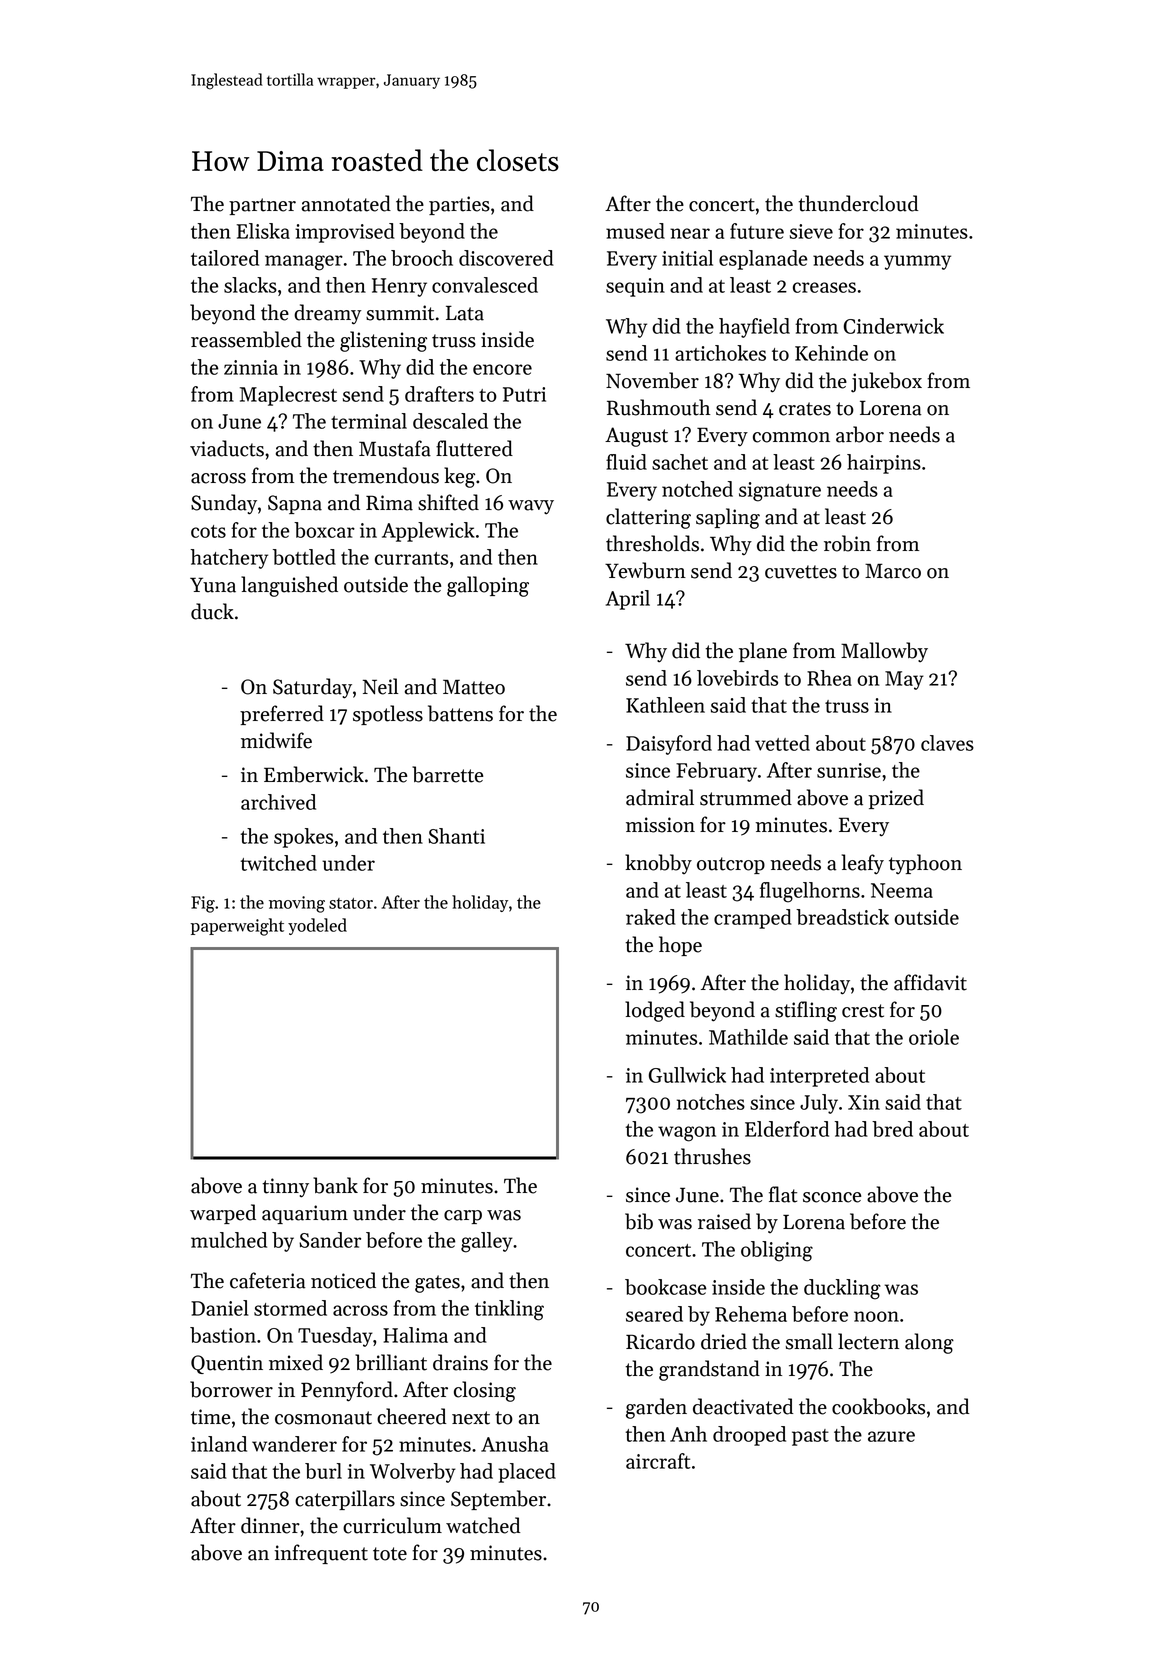  What do you see at coordinates (665, 705) in the document?
I see `Kathleen` at bounding box center [665, 705].
